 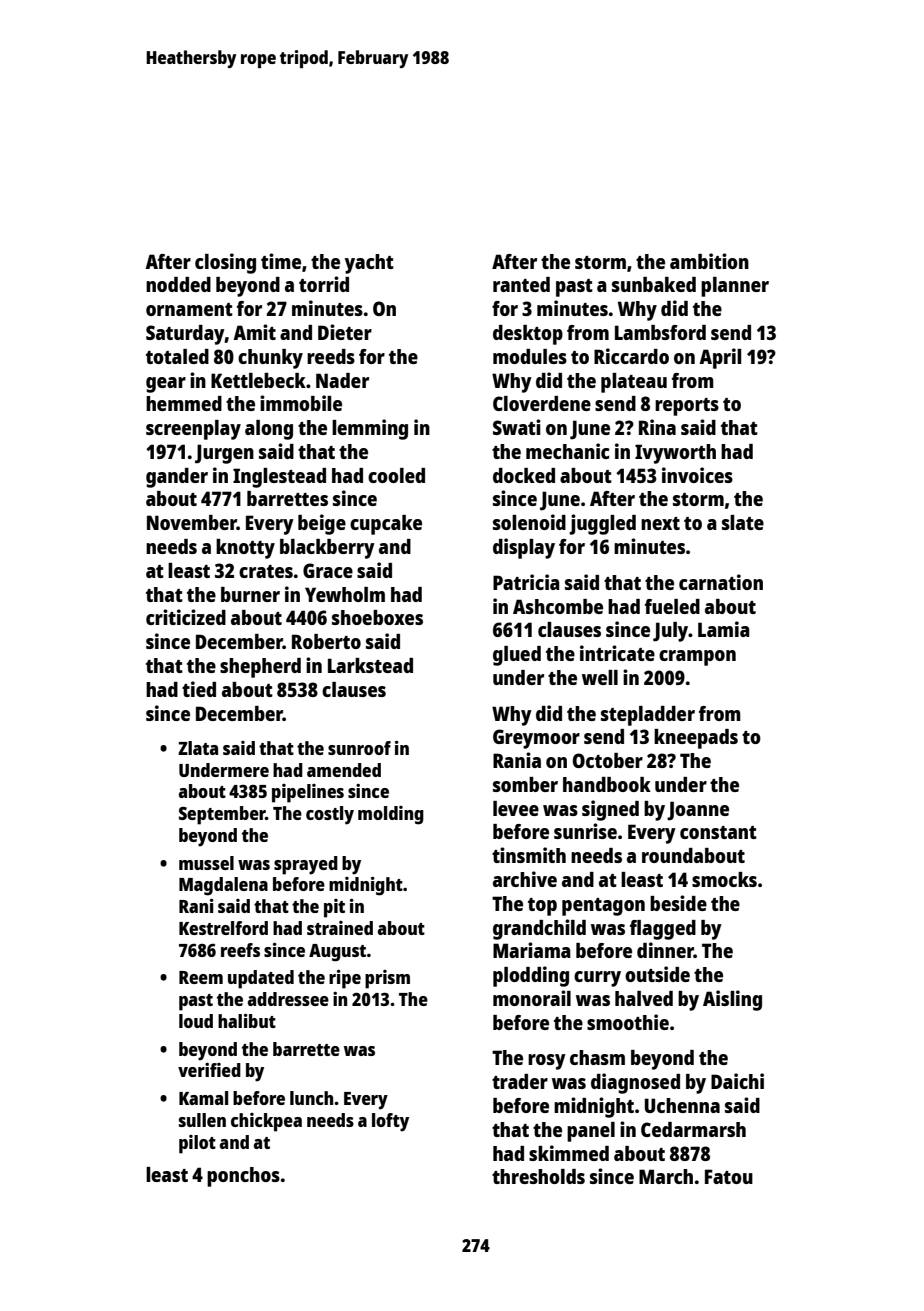 I want to click on planner, so click(x=735, y=287).
